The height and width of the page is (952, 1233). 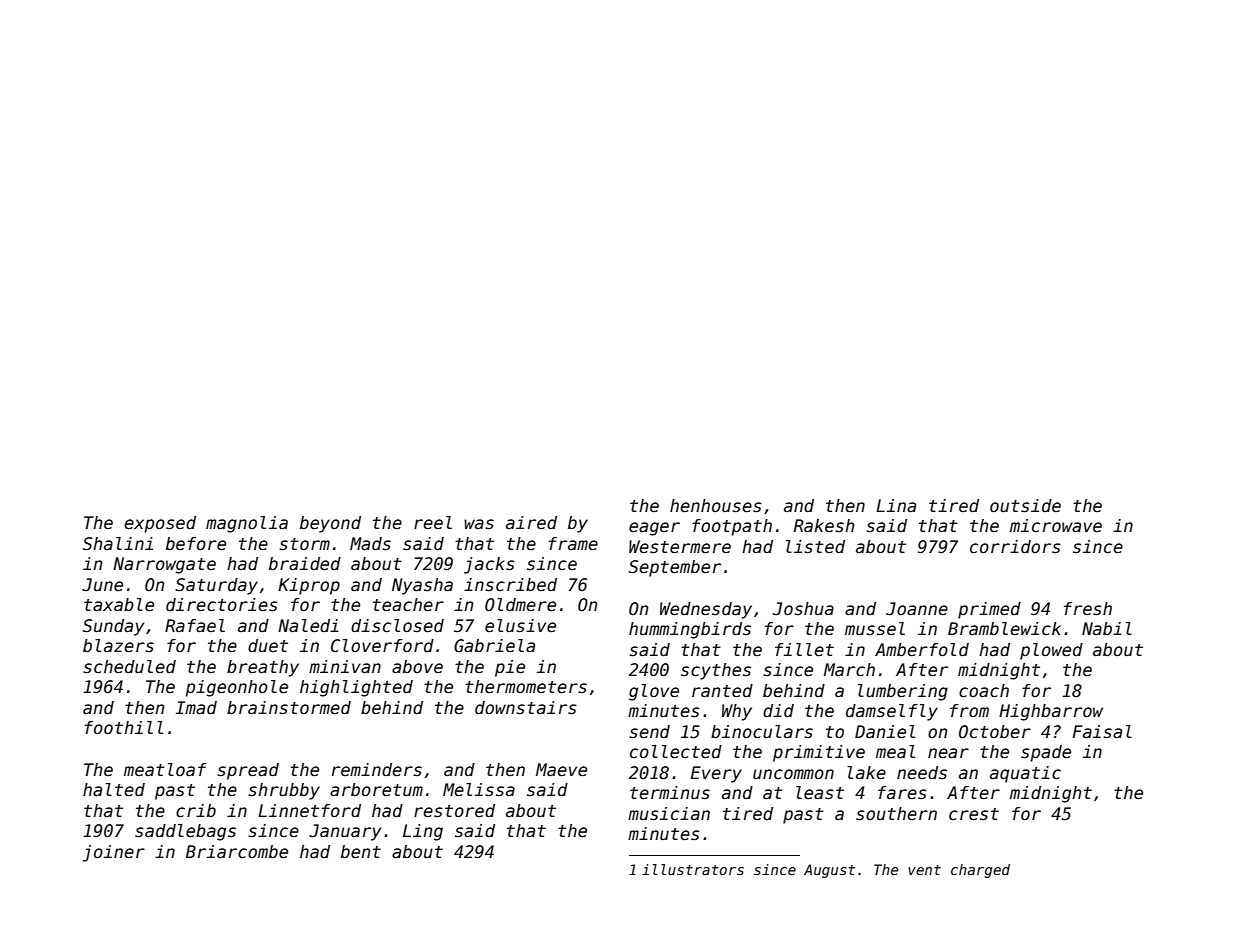 I want to click on March, so click(x=849, y=670).
